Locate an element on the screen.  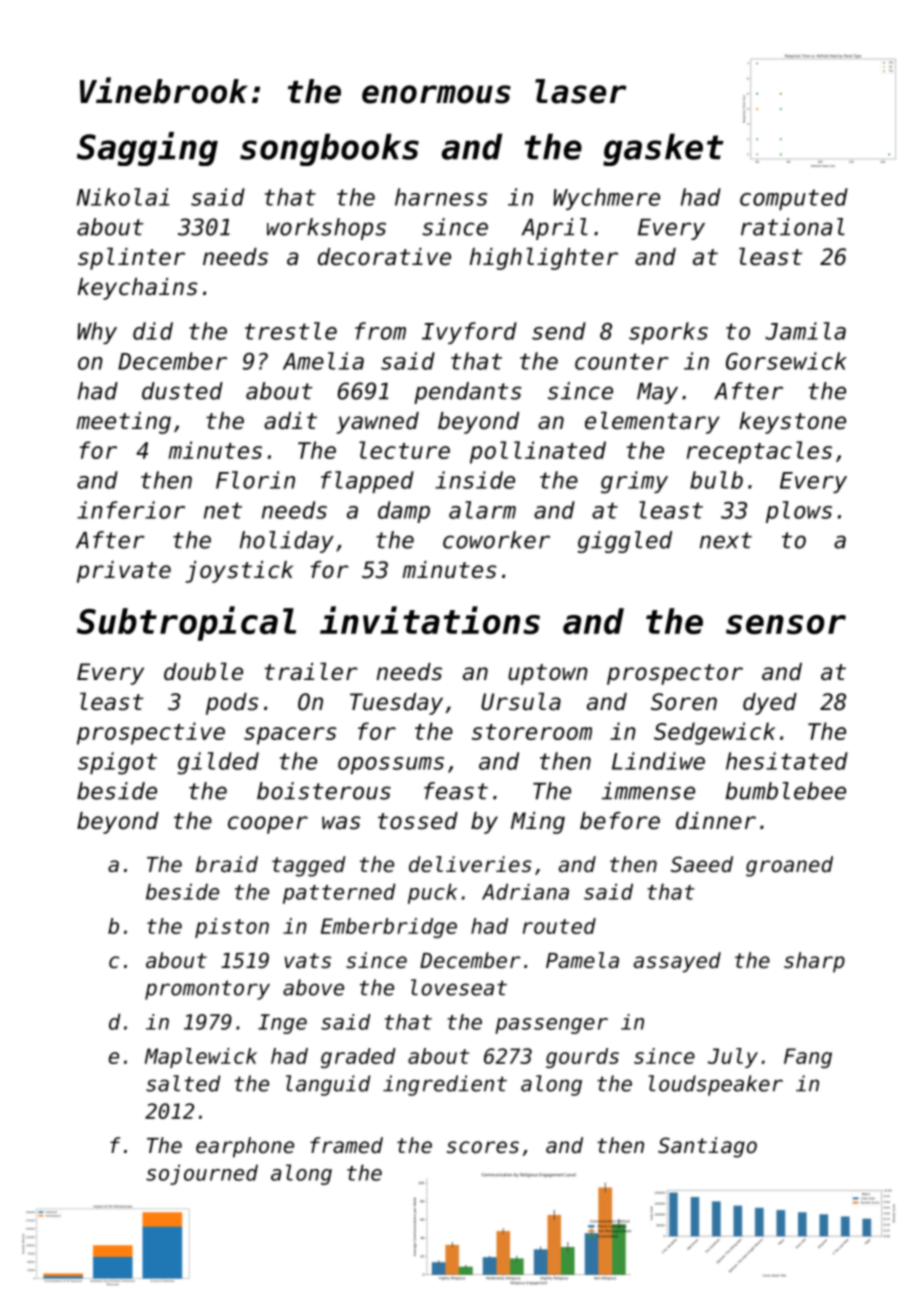
Maplewick is located at coordinates (201, 1058).
